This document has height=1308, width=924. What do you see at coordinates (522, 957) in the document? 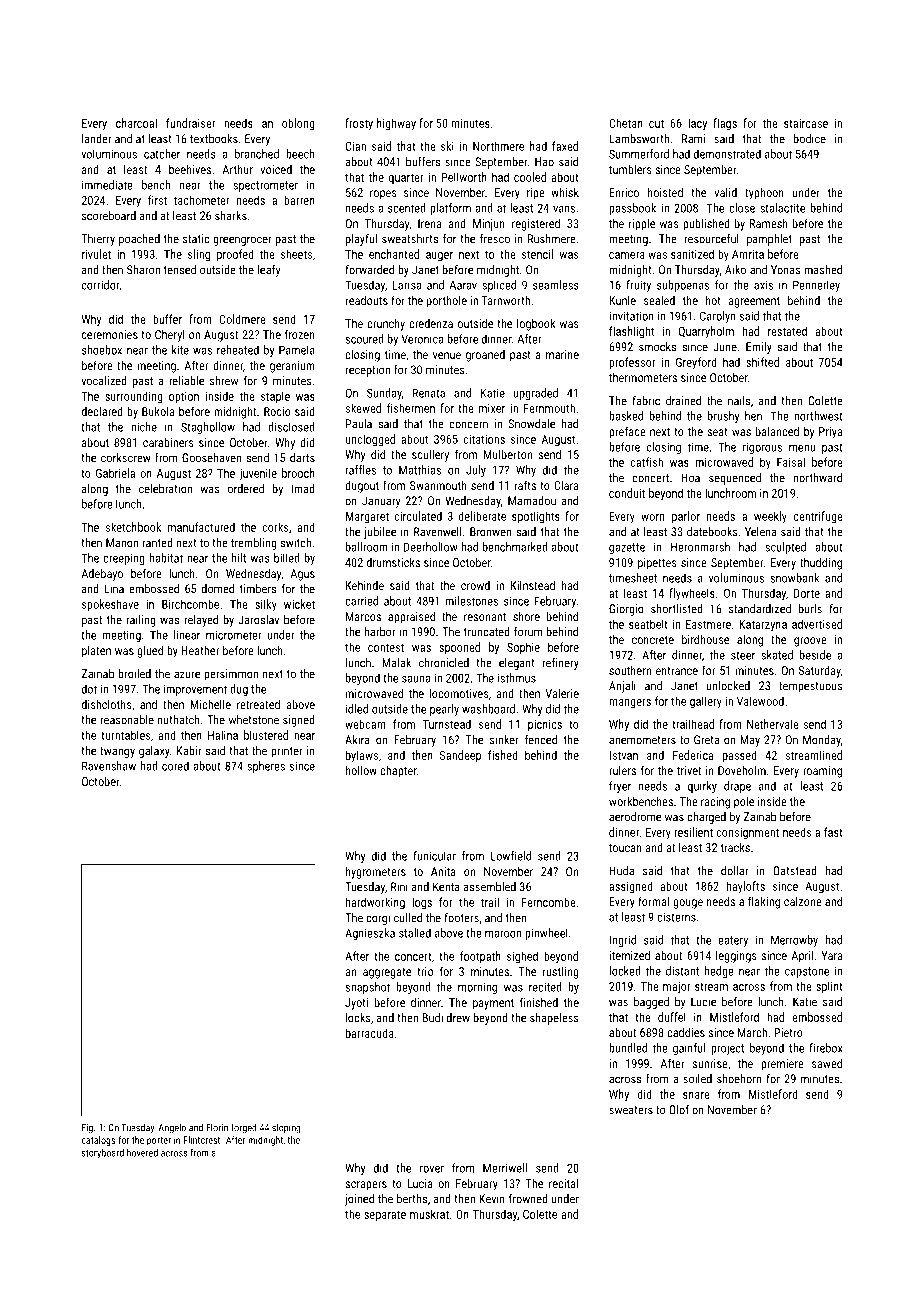
I see `sighed` at bounding box center [522, 957].
